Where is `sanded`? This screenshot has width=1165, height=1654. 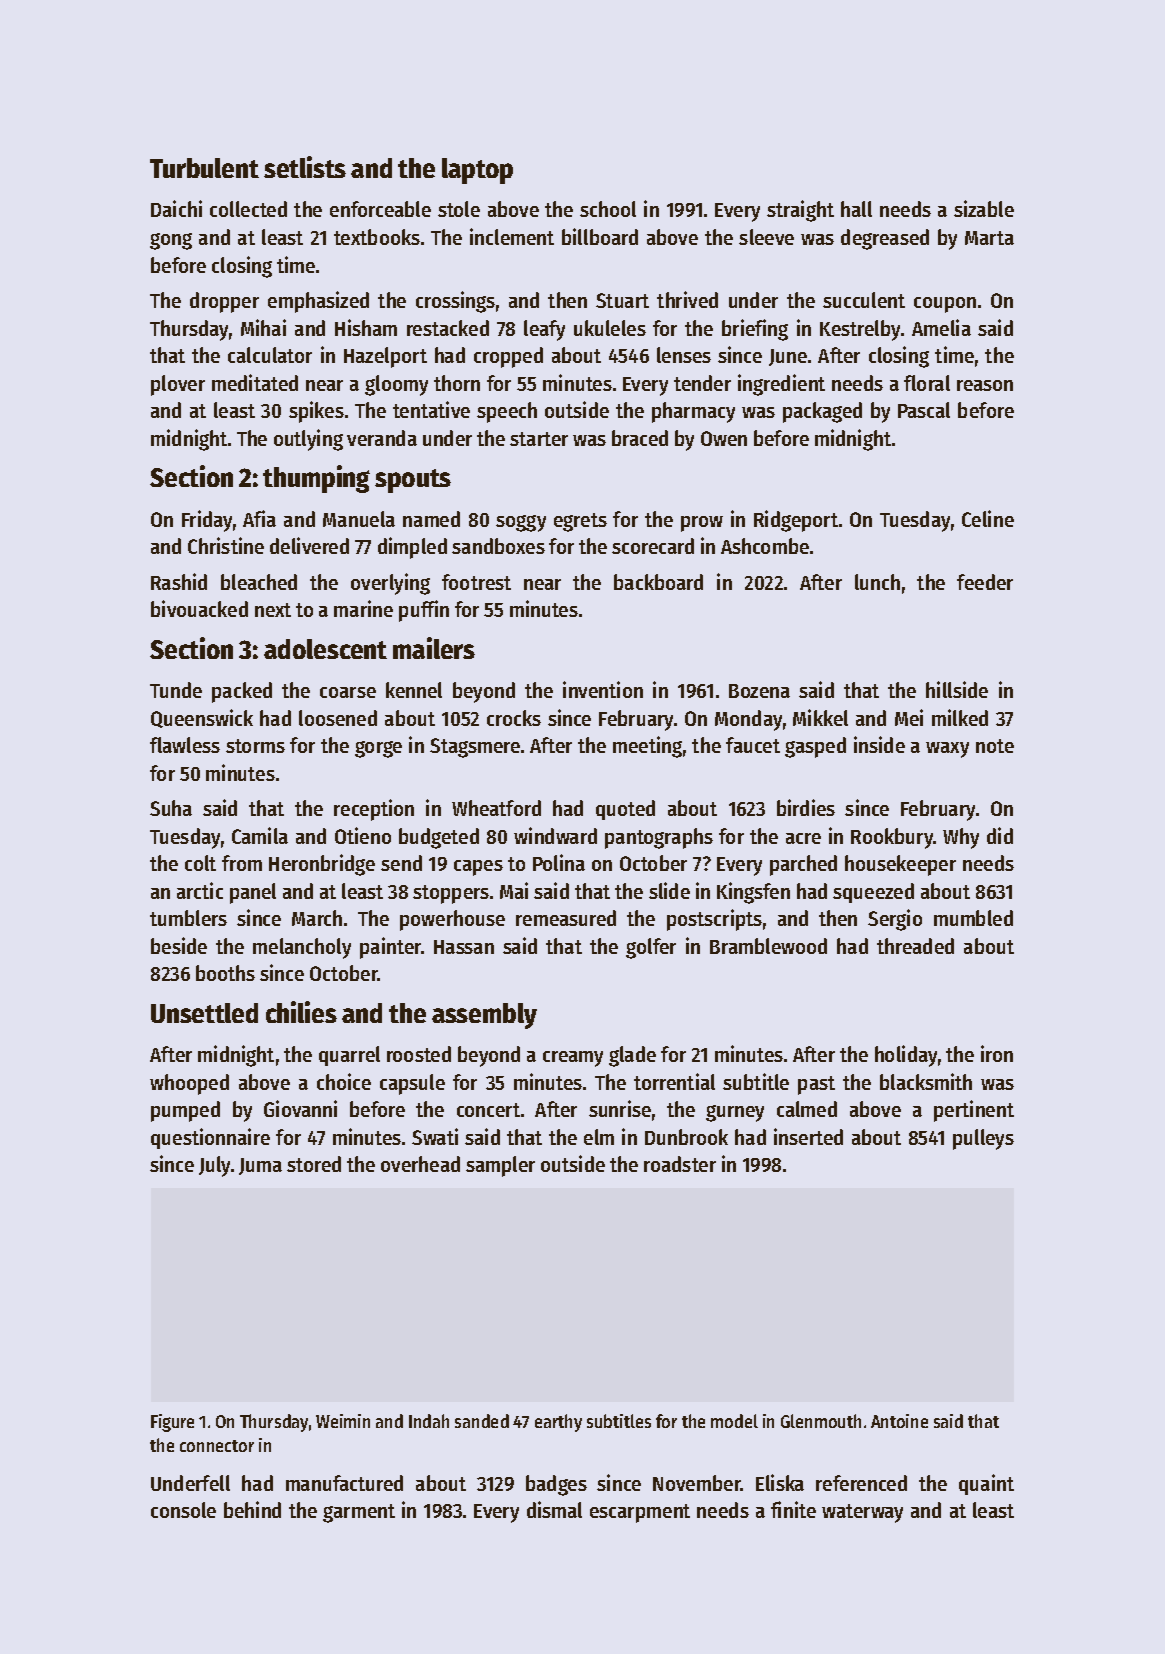
sanded is located at coordinates (482, 1421).
